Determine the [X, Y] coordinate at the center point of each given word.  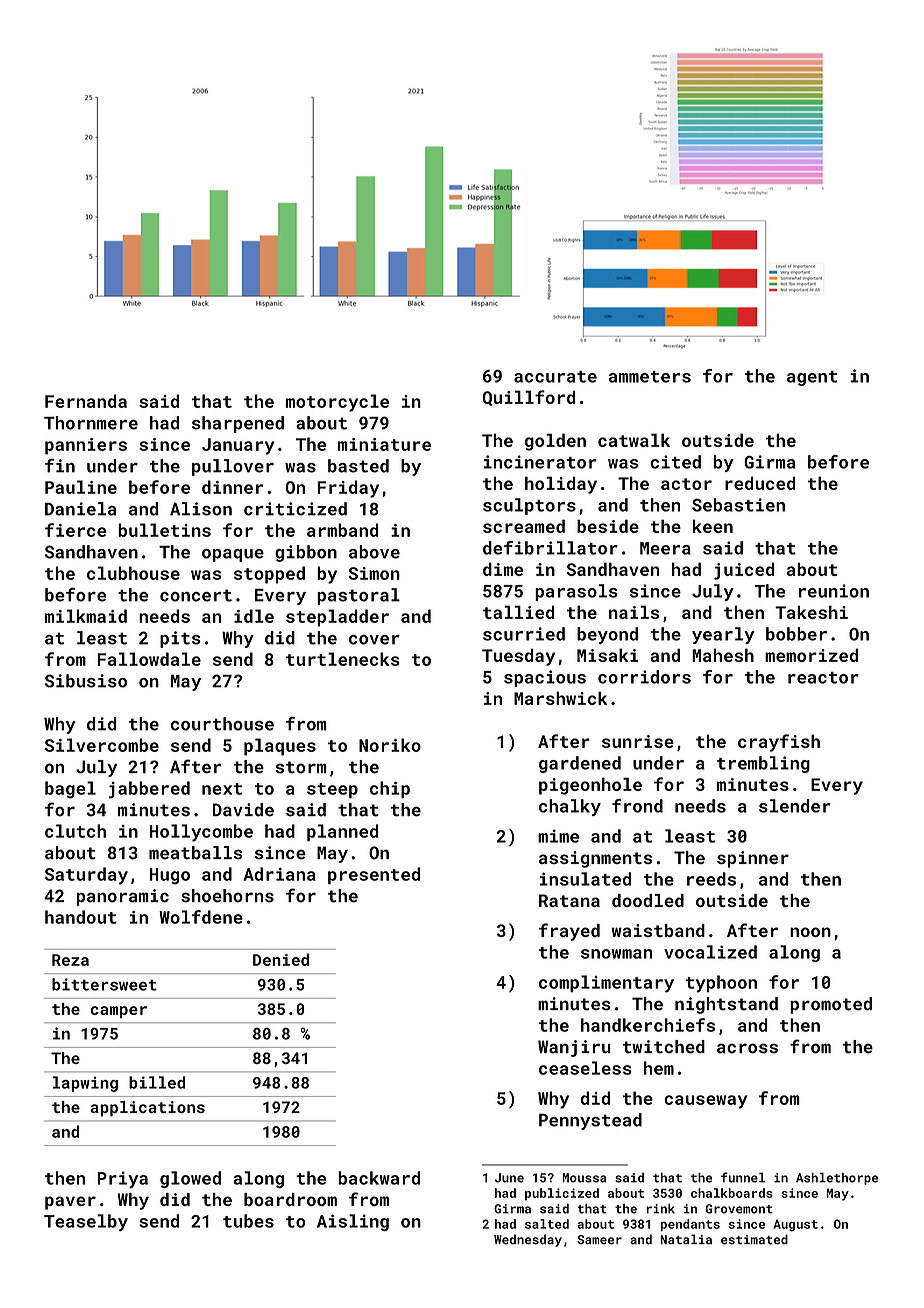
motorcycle [337, 403]
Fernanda [86, 401]
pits [180, 639]
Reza [70, 960]
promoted [831, 1005]
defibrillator [550, 548]
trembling [763, 764]
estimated [754, 1239]
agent [812, 378]
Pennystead [590, 1121]
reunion [834, 591]
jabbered [149, 790]
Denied [281, 959]
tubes [248, 1221]
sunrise [638, 741]
